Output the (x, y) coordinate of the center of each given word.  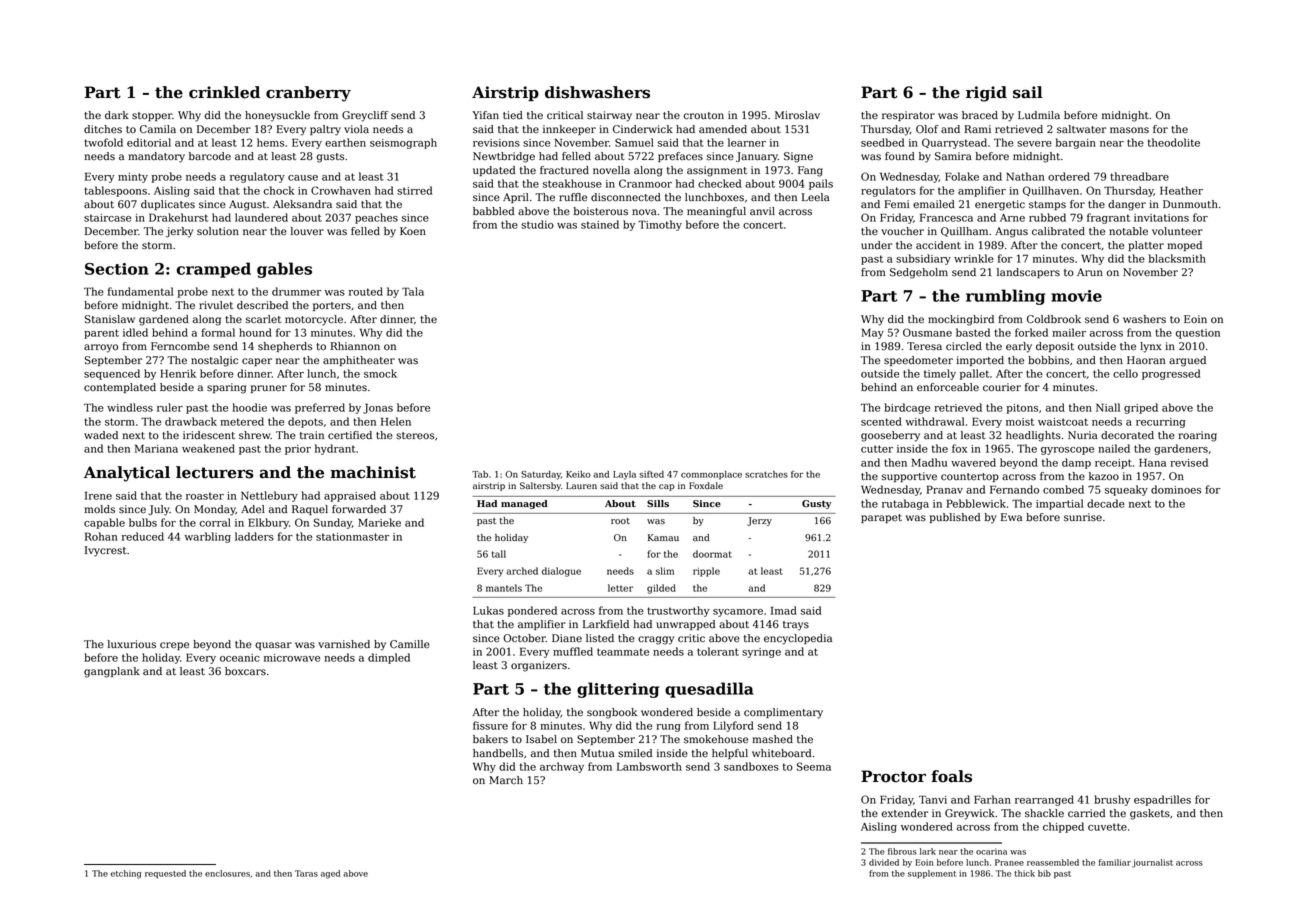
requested (165, 874)
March (506, 780)
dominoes (1176, 489)
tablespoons (115, 191)
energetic (1000, 205)
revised (1189, 462)
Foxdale (706, 485)
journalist (1152, 863)
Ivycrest (105, 551)
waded (101, 435)
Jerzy (759, 521)
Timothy (660, 225)
